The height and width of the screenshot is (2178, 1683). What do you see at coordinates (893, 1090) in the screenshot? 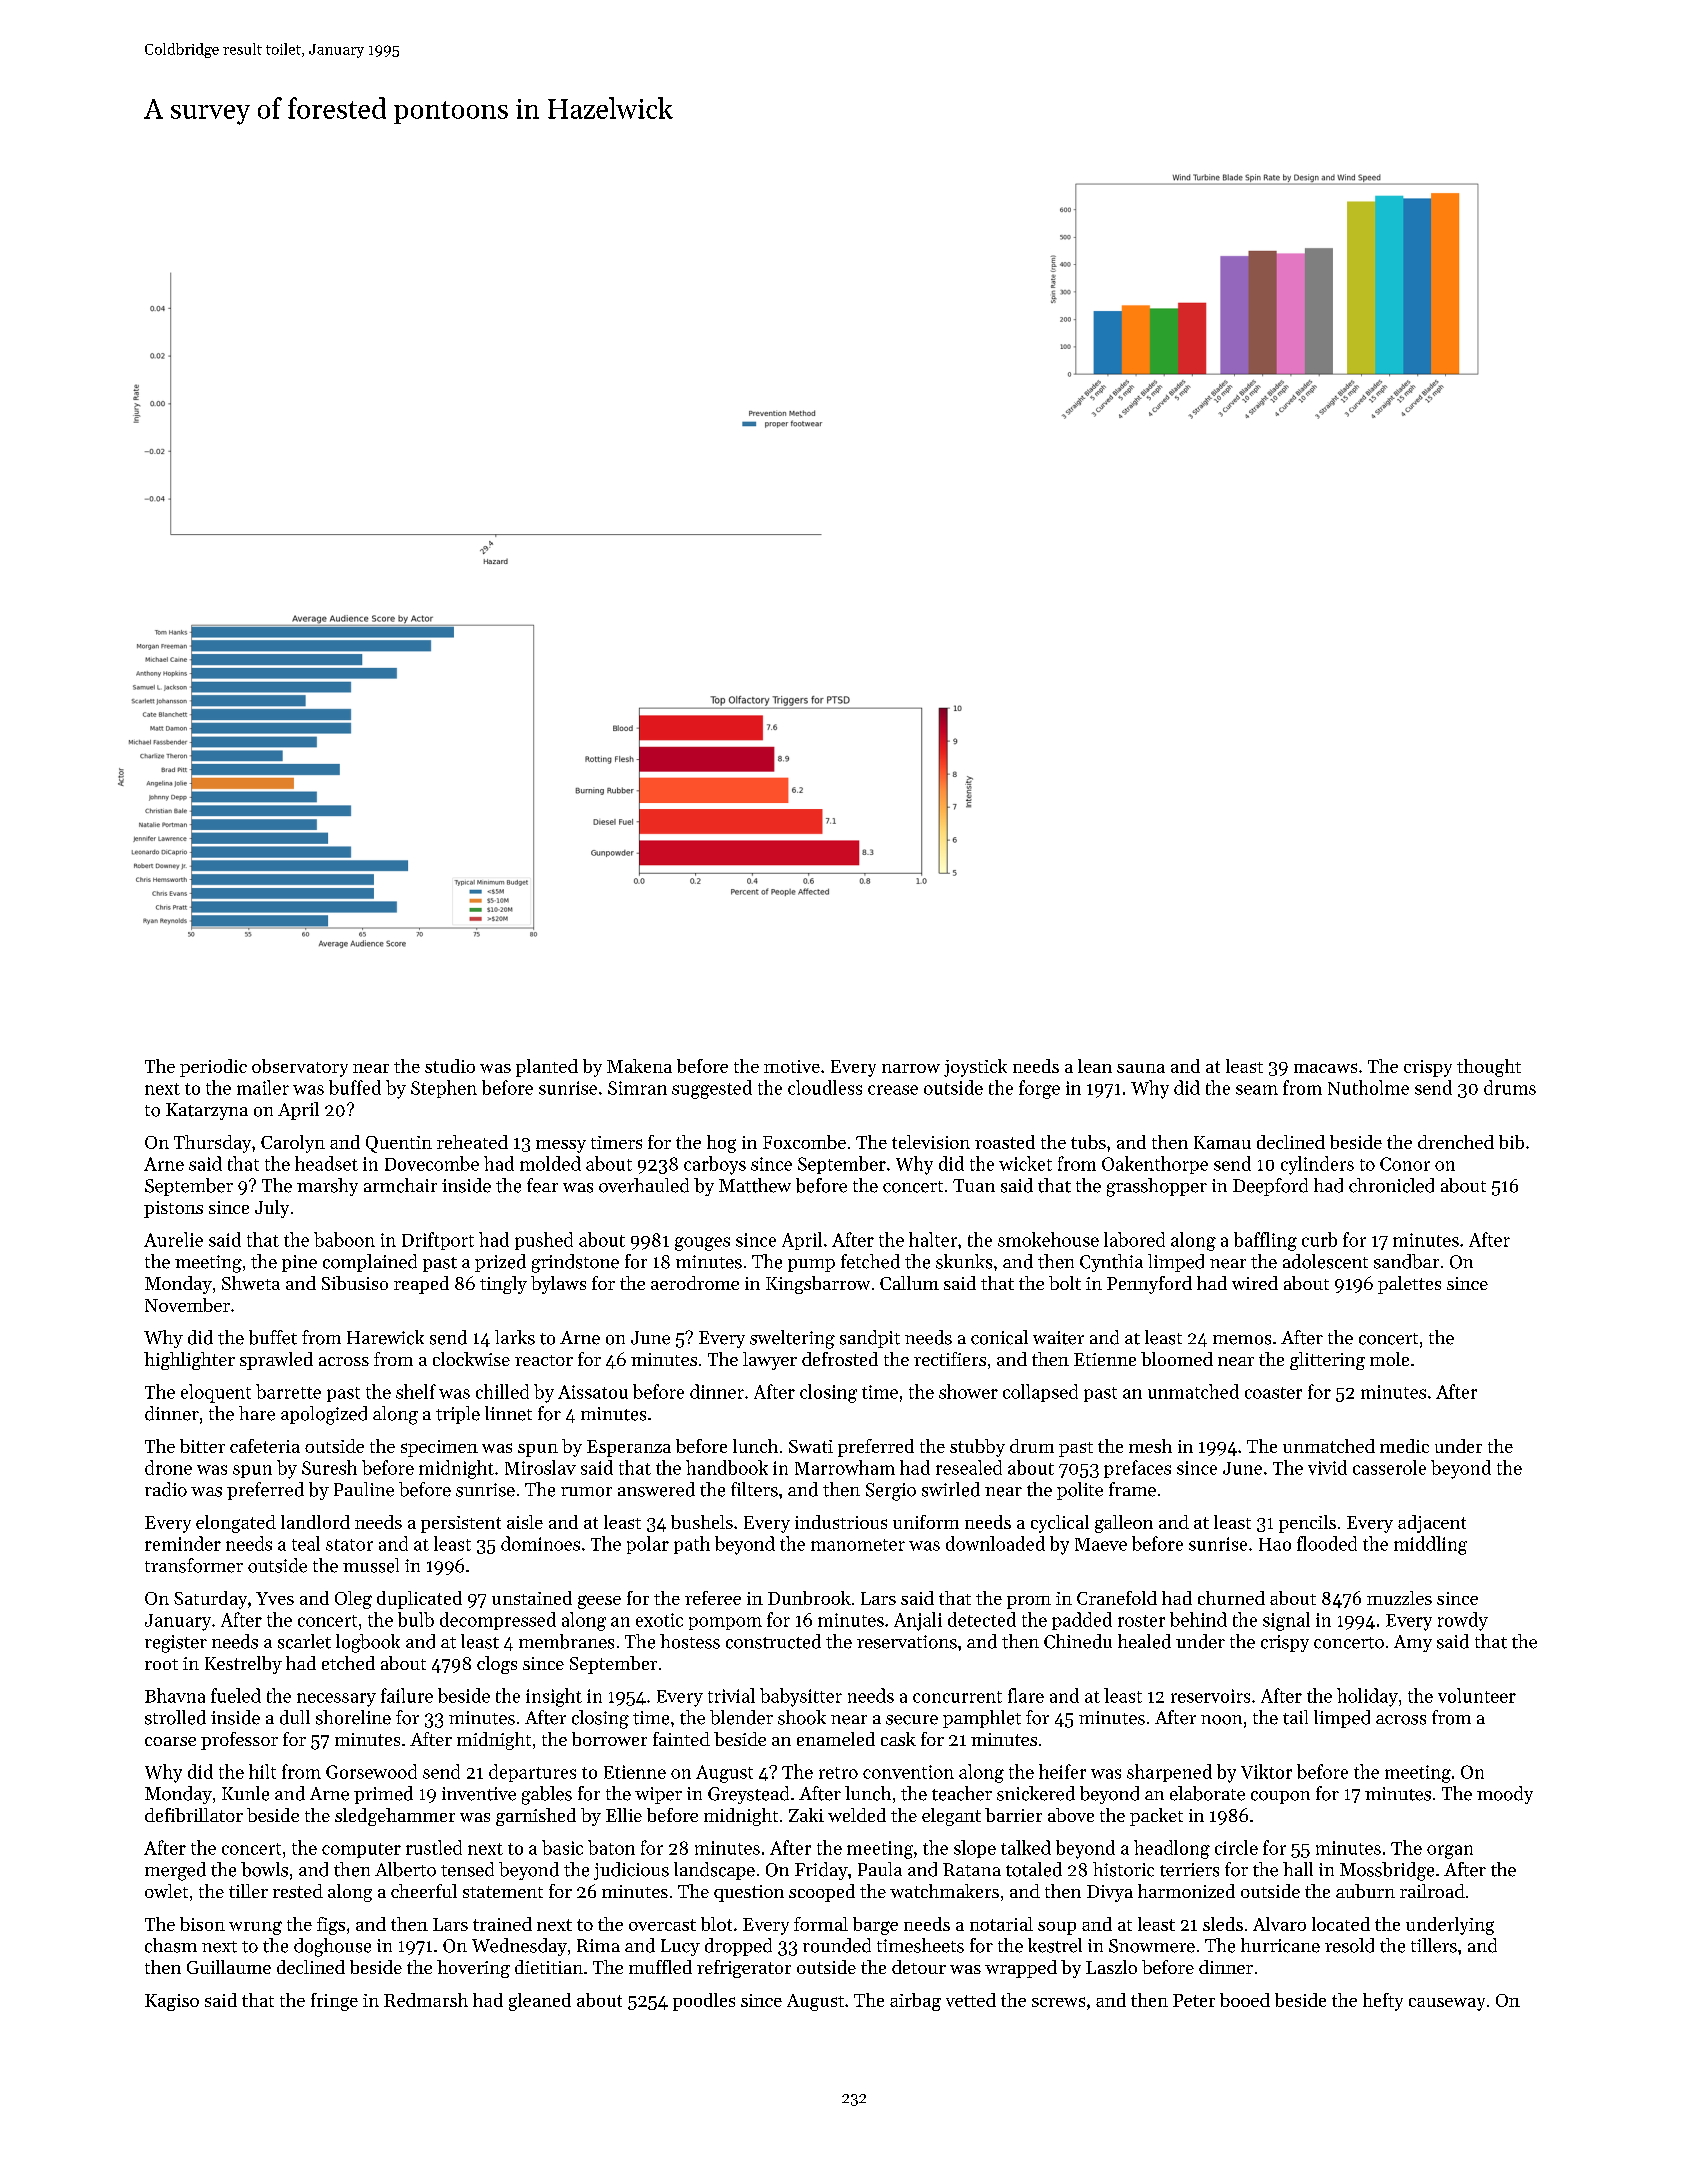
I see `crease` at bounding box center [893, 1090].
